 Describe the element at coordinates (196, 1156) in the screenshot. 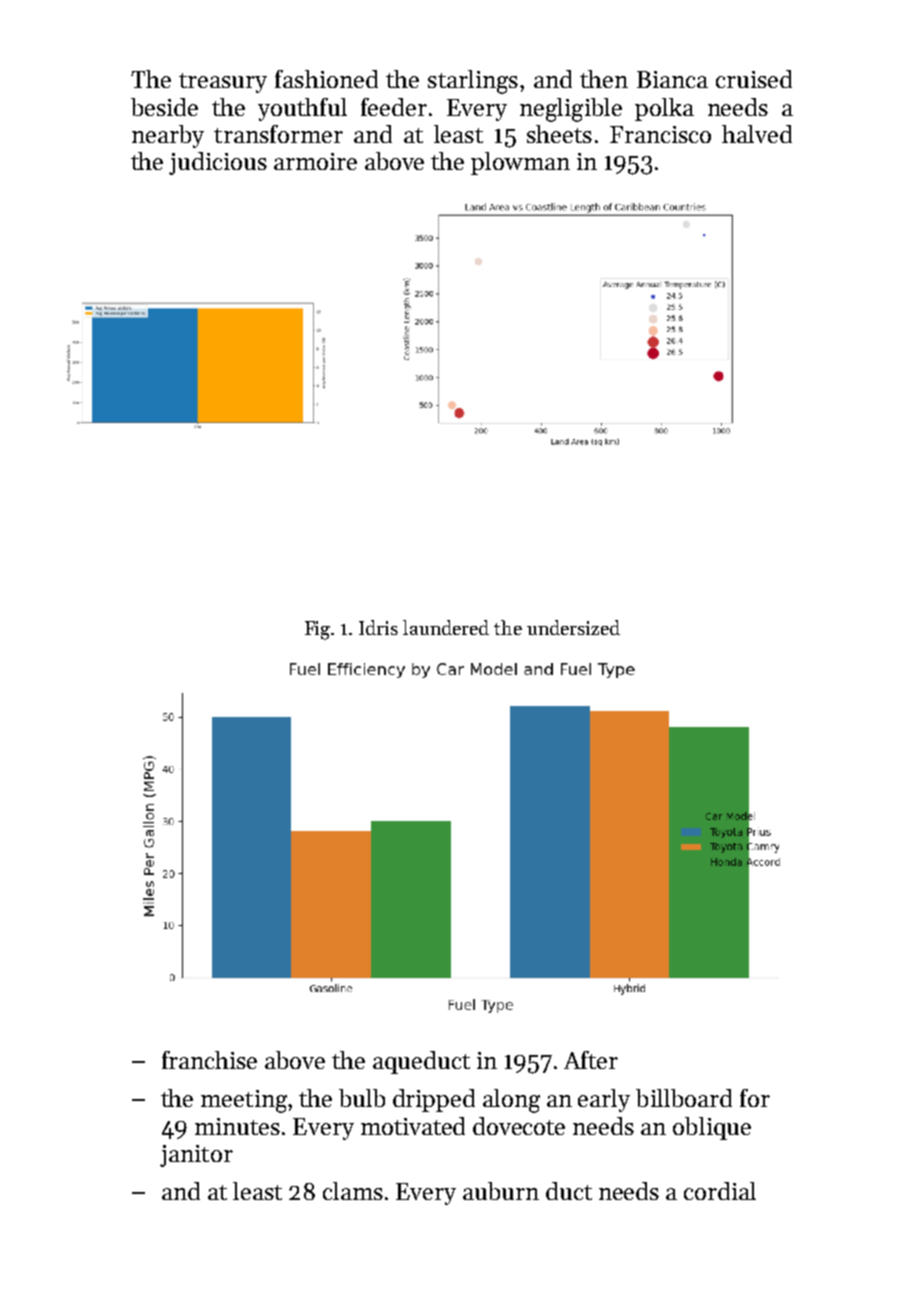

I see `janitor` at that location.
